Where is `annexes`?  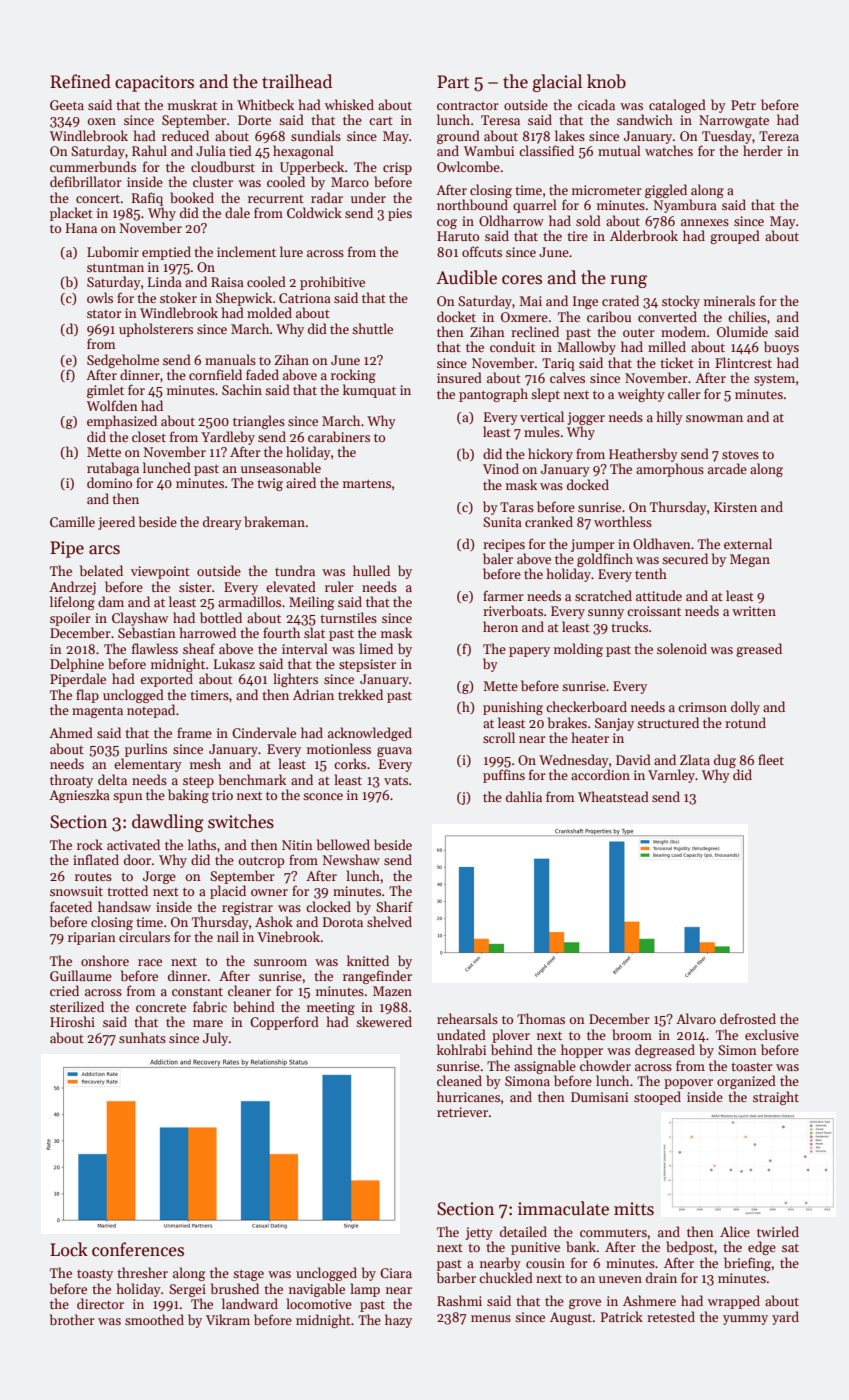
annexes is located at coordinates (705, 222).
